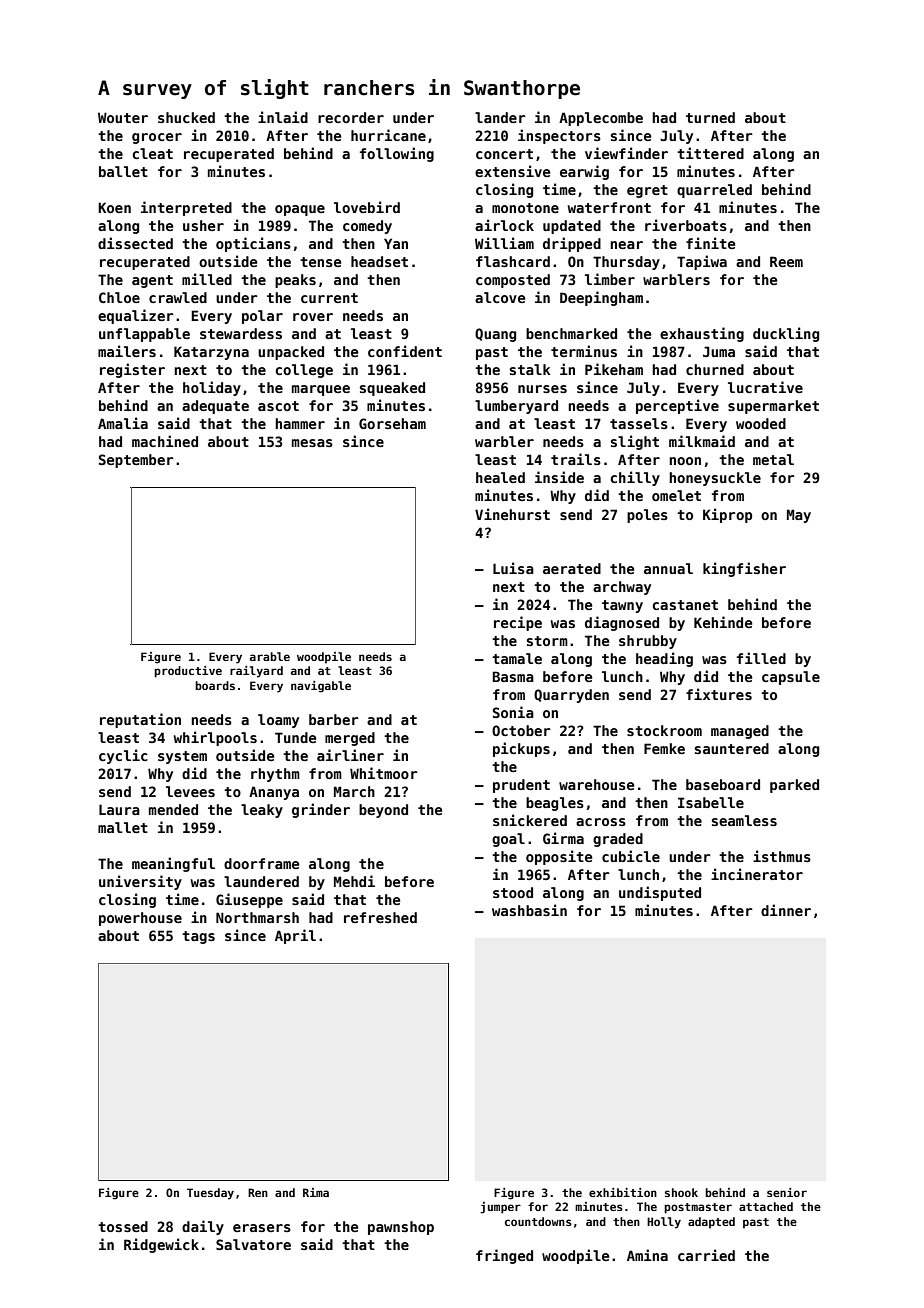  Describe the element at coordinates (513, 892) in the page. I see `stood` at that location.
